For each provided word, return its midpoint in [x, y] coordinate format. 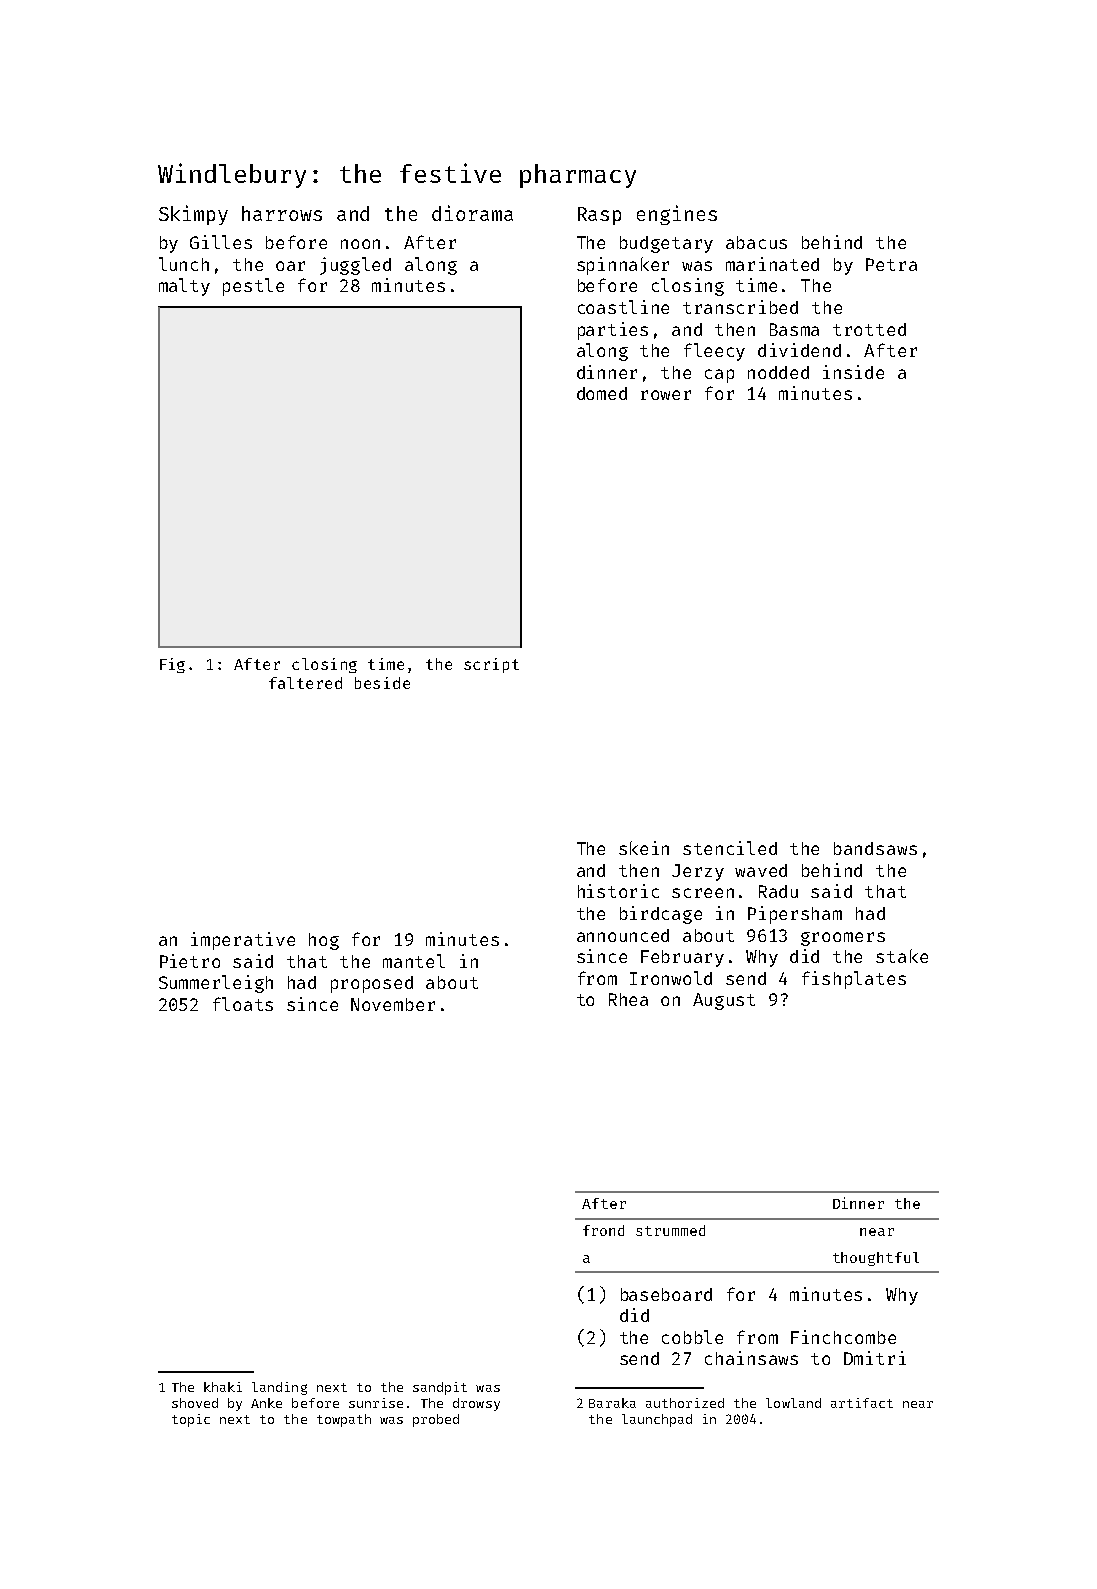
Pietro [190, 961]
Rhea [628, 999]
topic [191, 1420]
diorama [472, 213]
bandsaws [875, 848]
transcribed [740, 307]
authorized [685, 1403]
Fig [172, 665]
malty [184, 287]
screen [703, 893]
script [491, 665]
